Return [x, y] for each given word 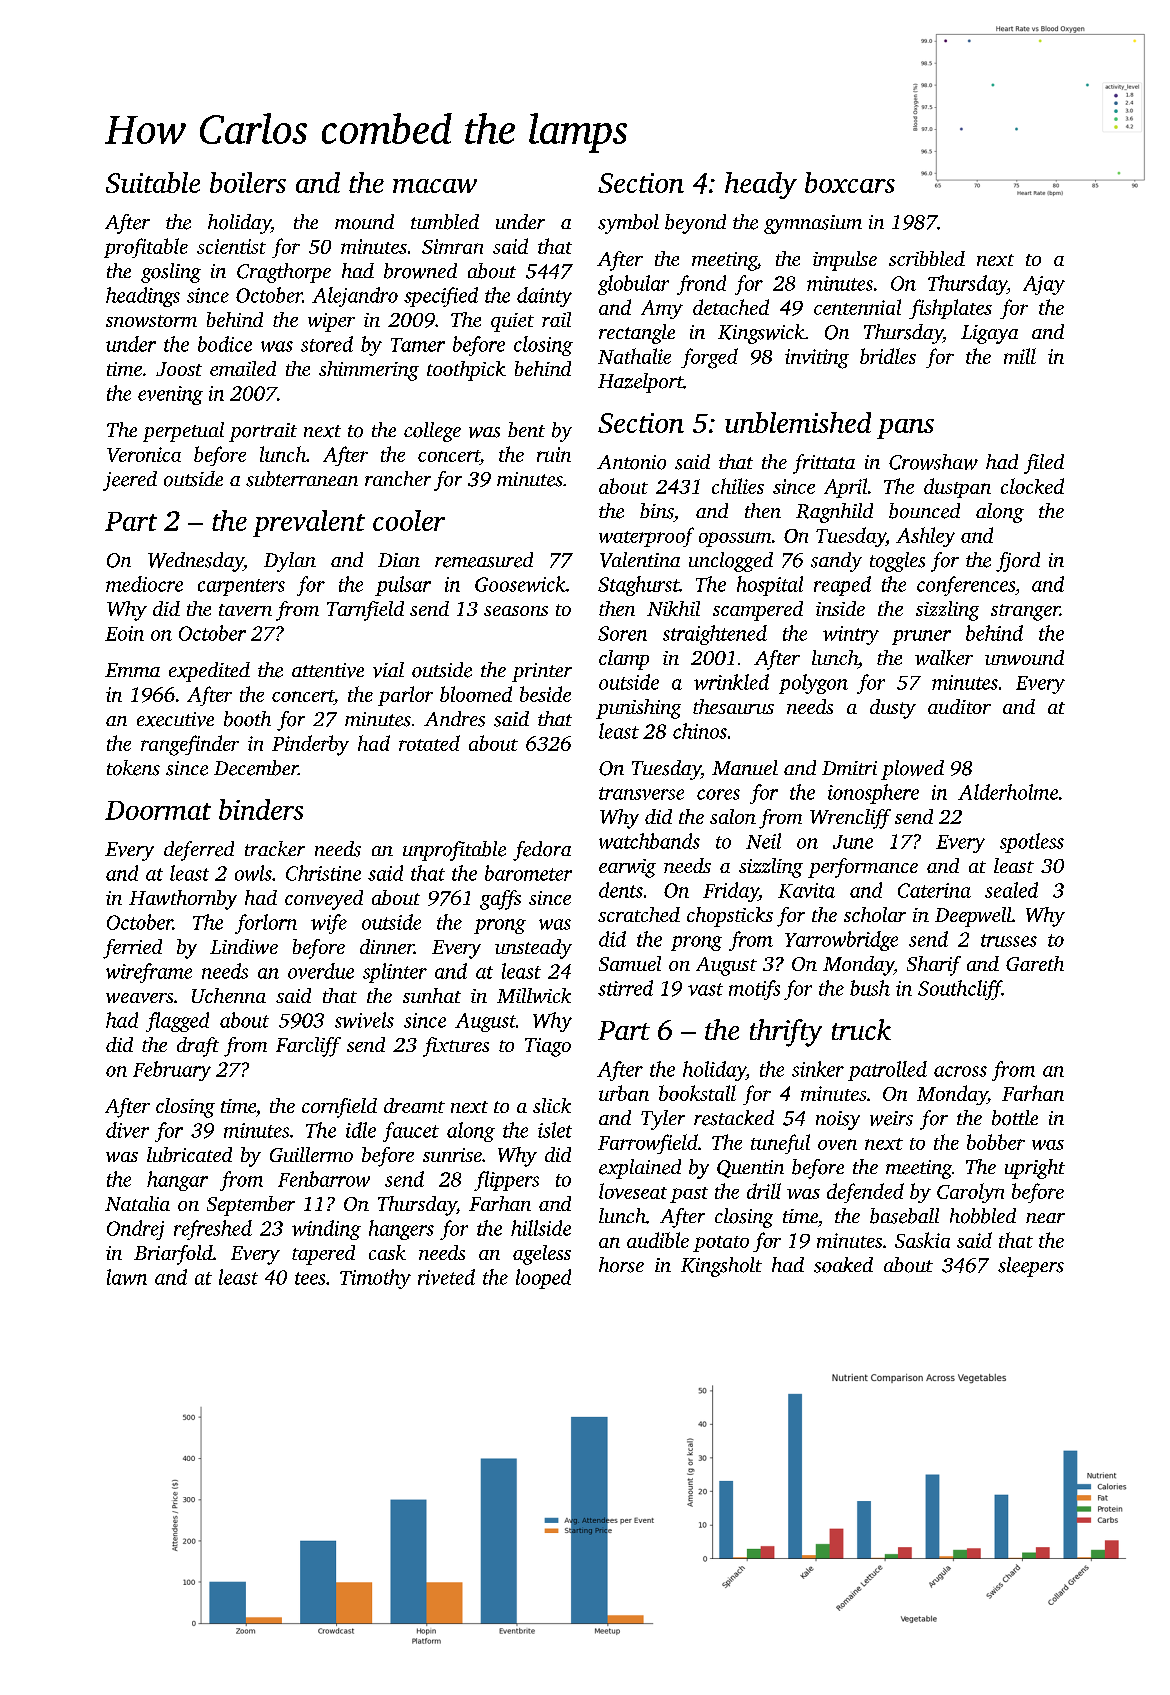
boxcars [850, 182]
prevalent [309, 523]
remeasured [484, 560]
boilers [248, 182]
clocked [1032, 486]
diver [127, 1130]
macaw [435, 186]
